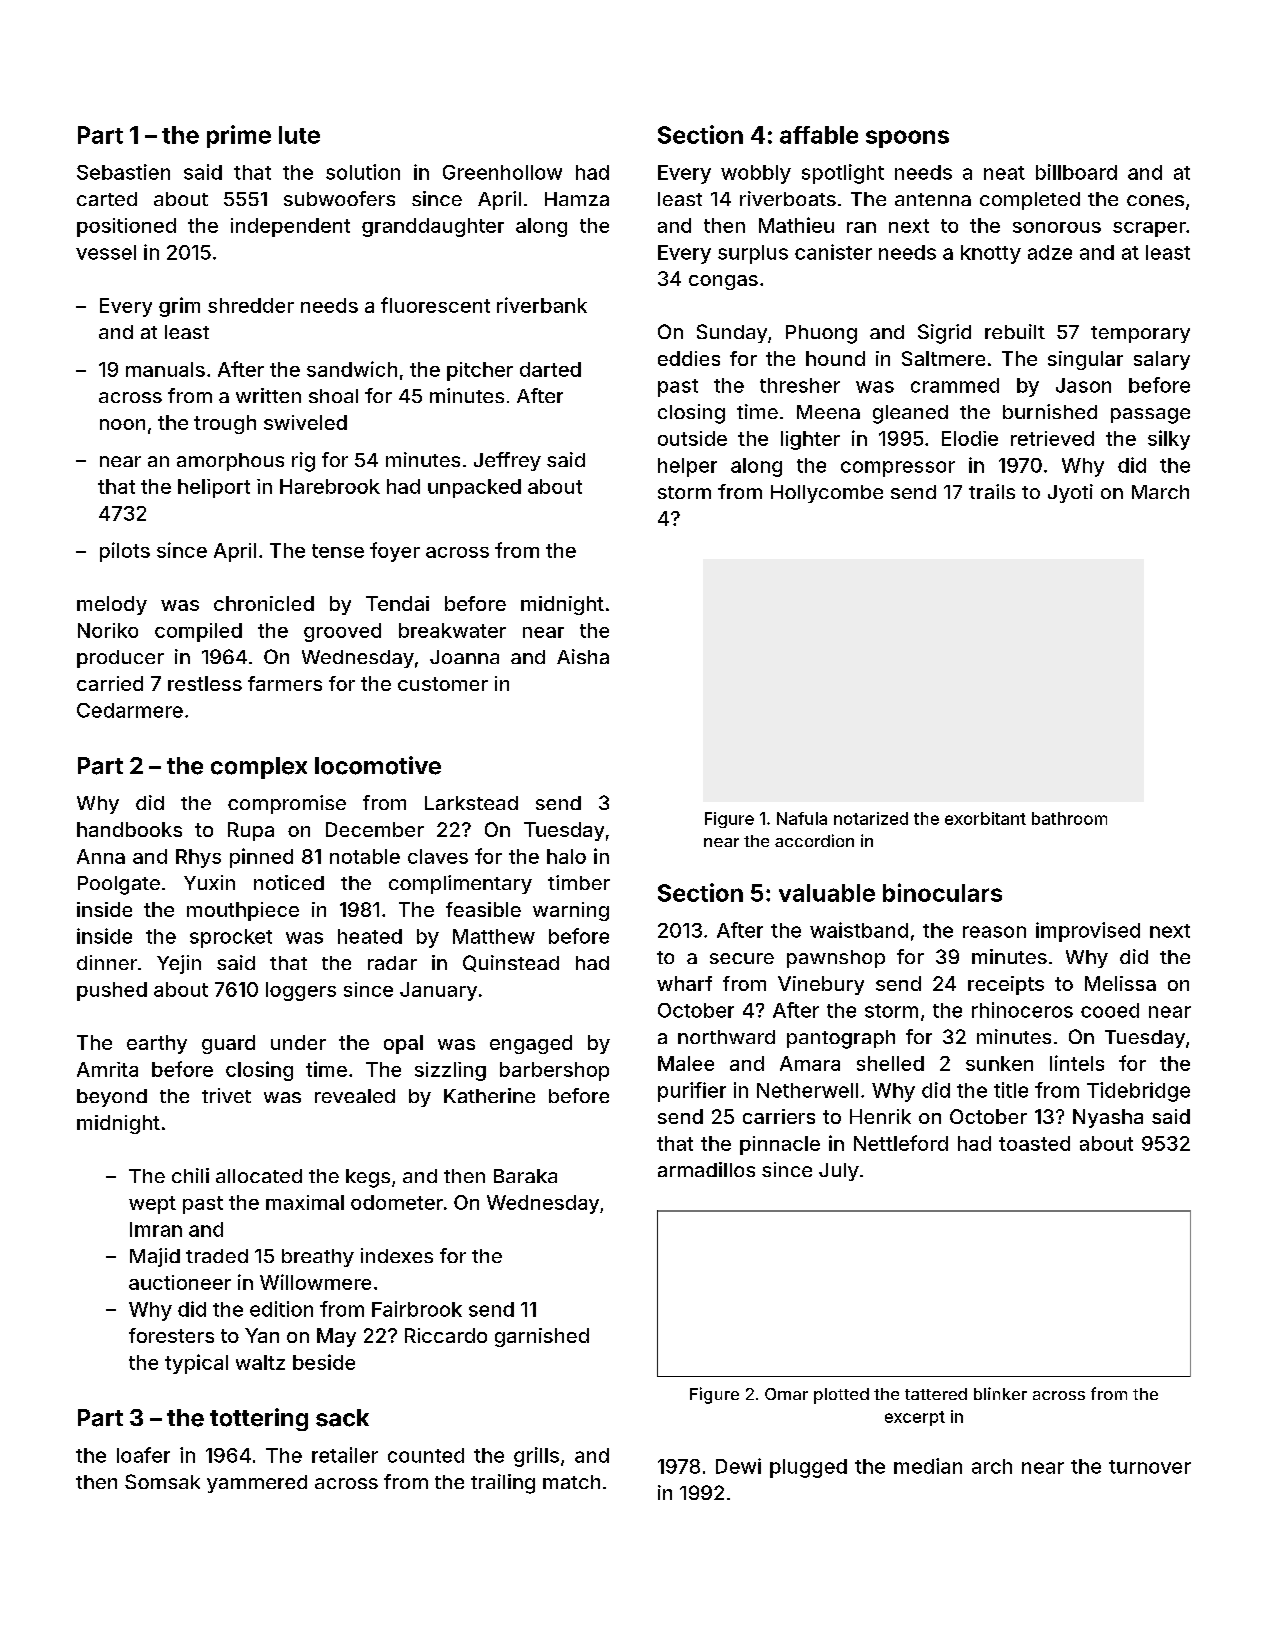 The width and height of the screenshot is (1267, 1639). What do you see at coordinates (525, 1176) in the screenshot?
I see `Baraka` at bounding box center [525, 1176].
